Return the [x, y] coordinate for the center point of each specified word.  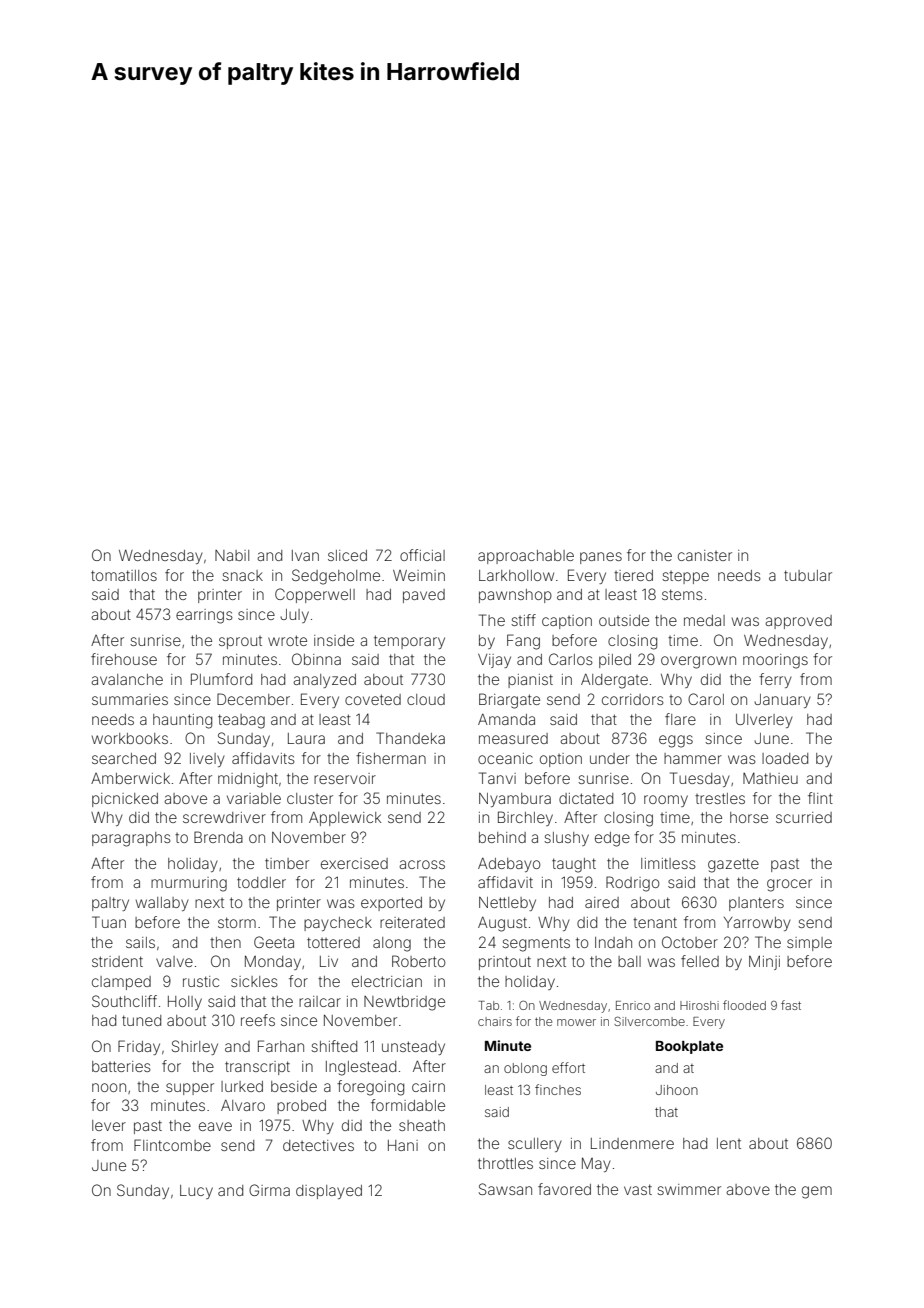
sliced [347, 555]
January [782, 701]
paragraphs [131, 839]
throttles [505, 1163]
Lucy [196, 1192]
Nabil [232, 555]
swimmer [689, 1189]
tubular [808, 575]
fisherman [391, 758]
